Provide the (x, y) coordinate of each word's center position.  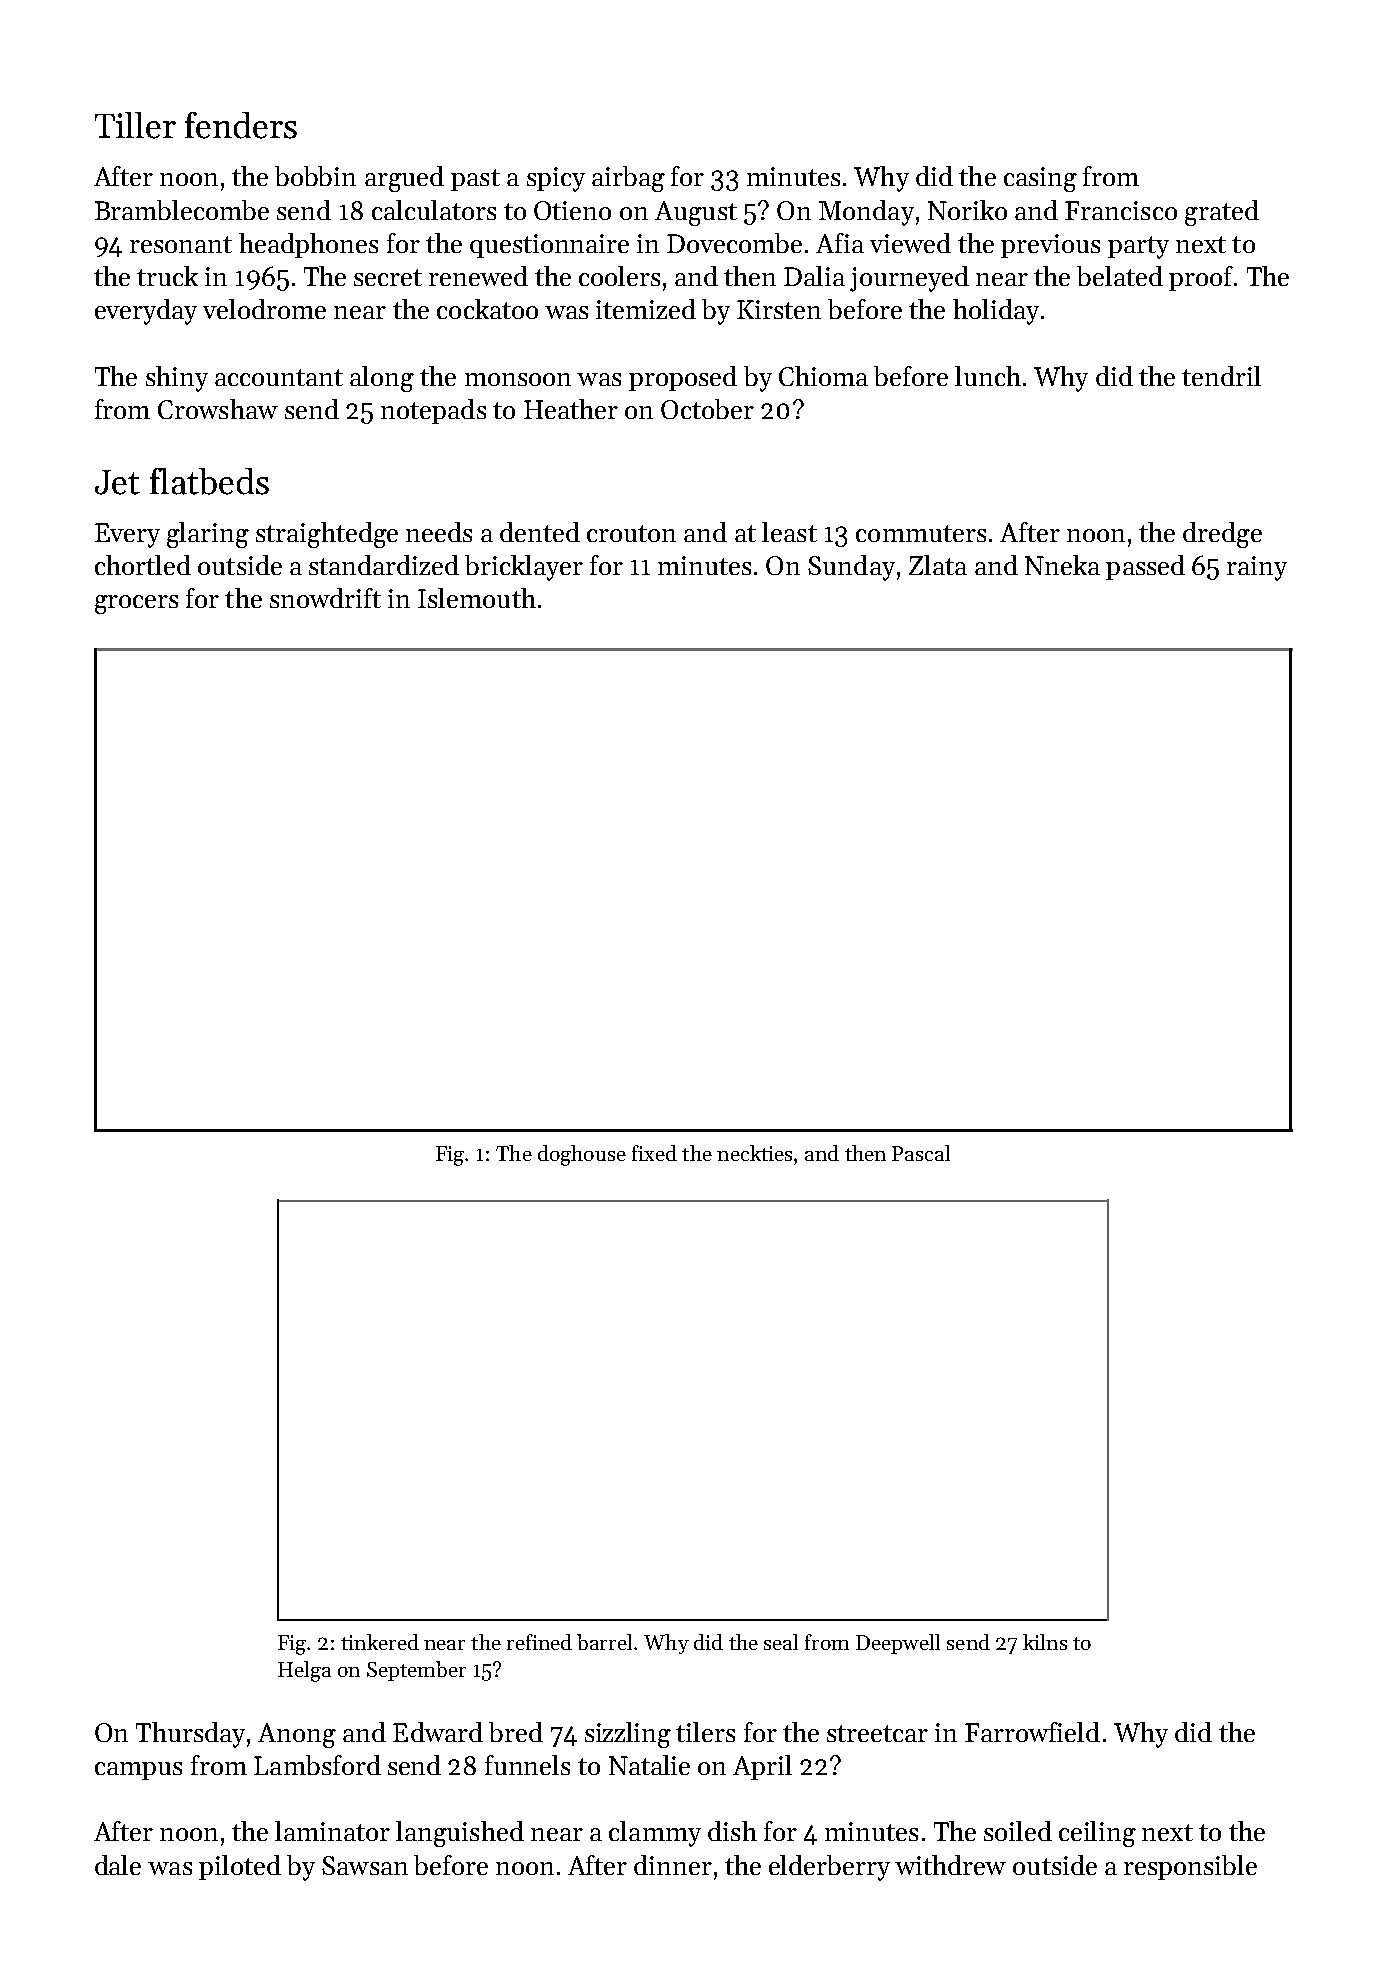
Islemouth (477, 598)
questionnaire (549, 246)
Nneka (1062, 565)
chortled (143, 565)
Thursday (190, 1735)
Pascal (921, 1153)
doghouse (582, 1155)
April (762, 1767)
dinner (673, 1865)
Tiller (135, 125)
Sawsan (365, 1865)
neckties (754, 1153)
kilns (1045, 1642)
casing (1040, 179)
